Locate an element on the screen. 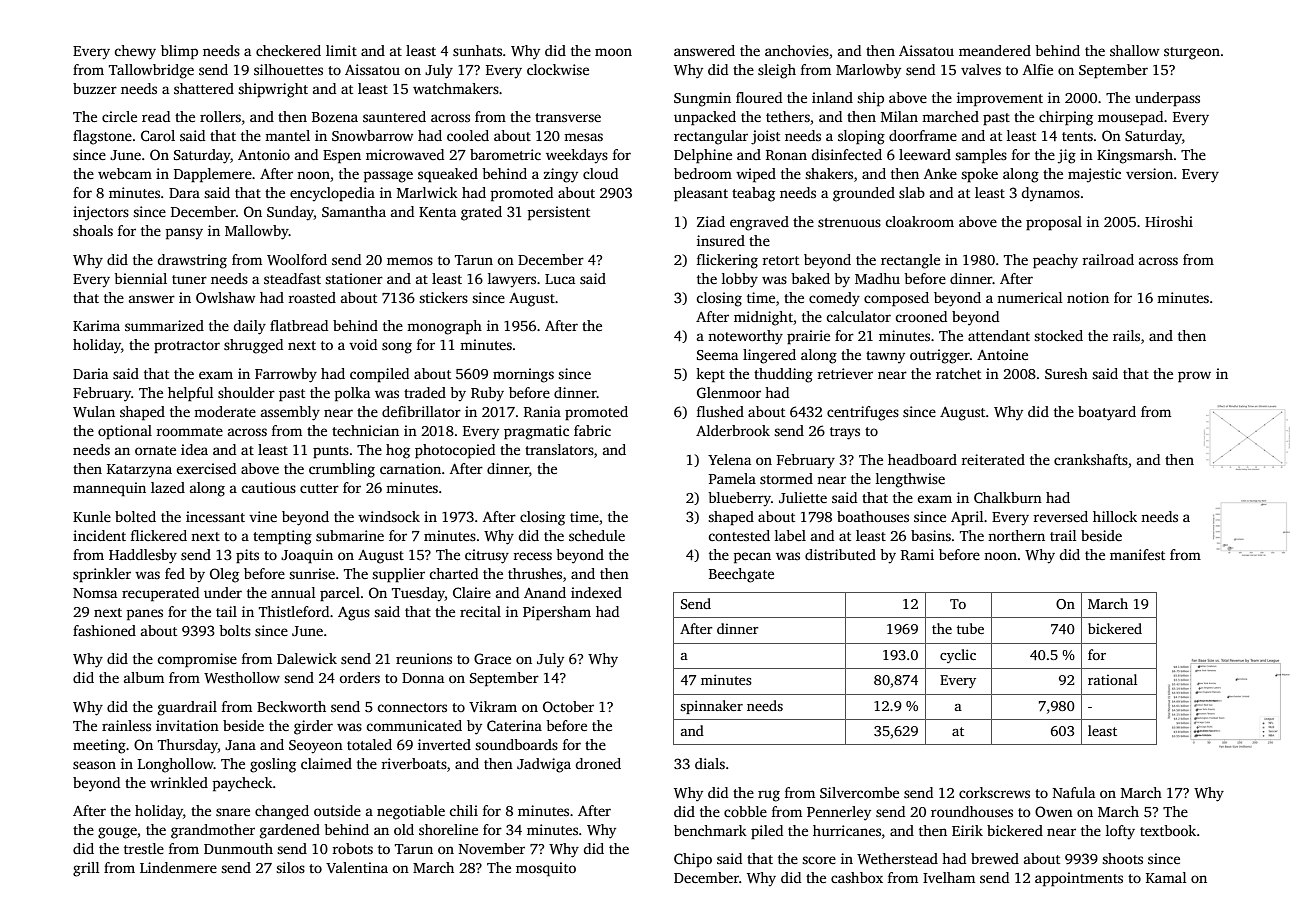 Image resolution: width=1308 pixels, height=924 pixels. rectangle is located at coordinates (910, 261).
